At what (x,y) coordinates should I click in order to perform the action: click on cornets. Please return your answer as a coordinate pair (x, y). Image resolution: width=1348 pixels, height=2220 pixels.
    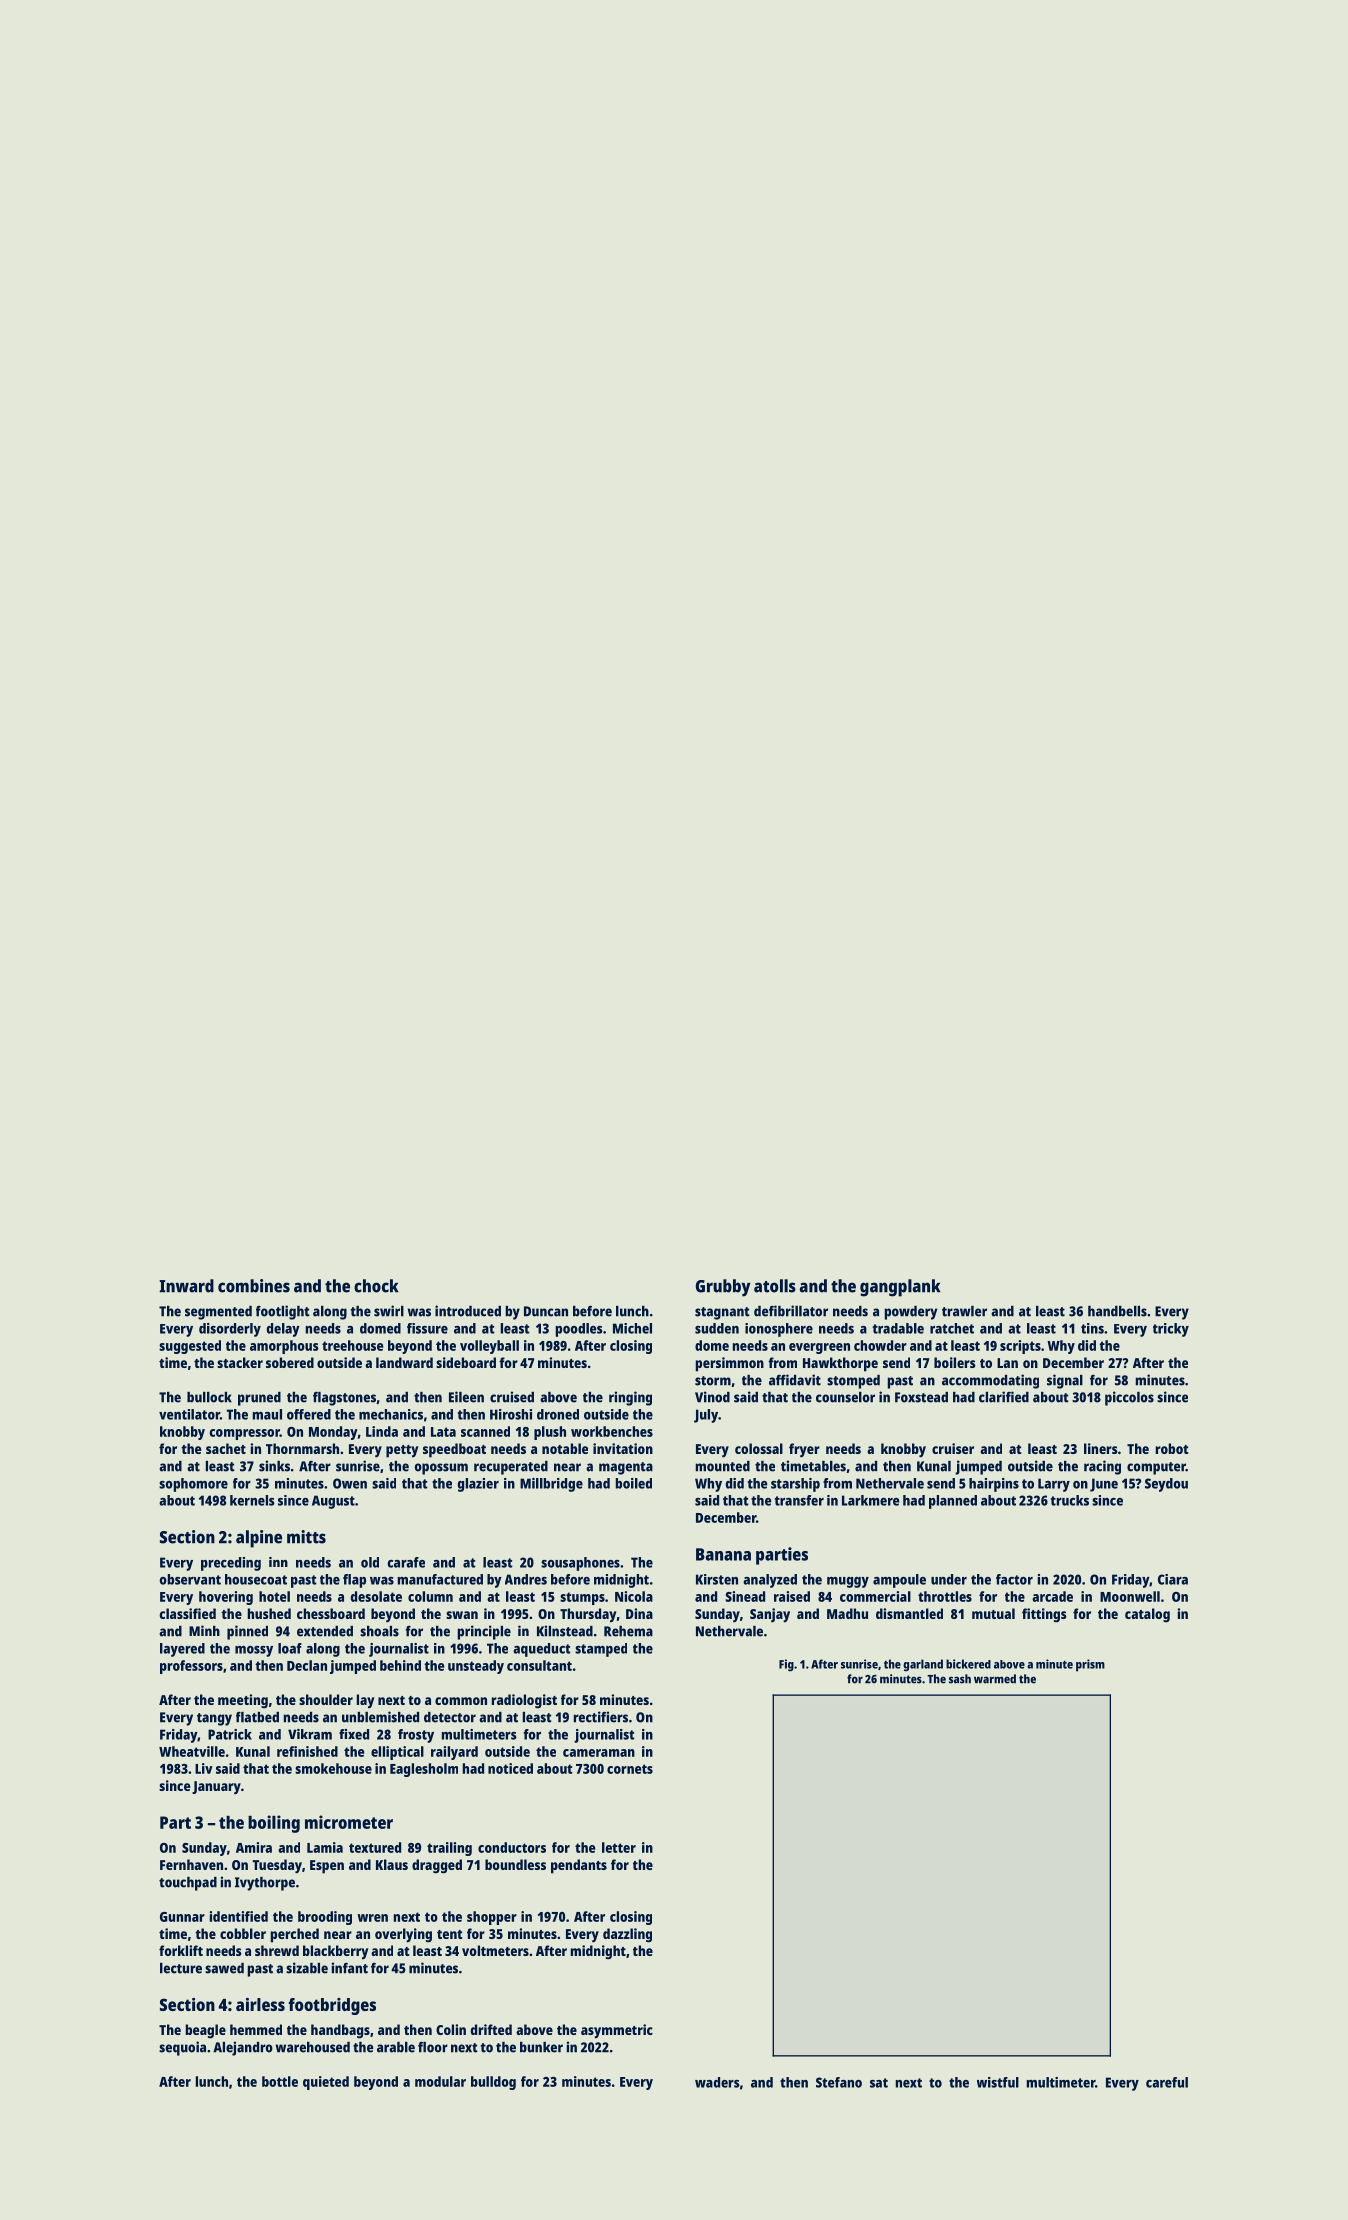
    Looking at the image, I should click on (630, 1769).
